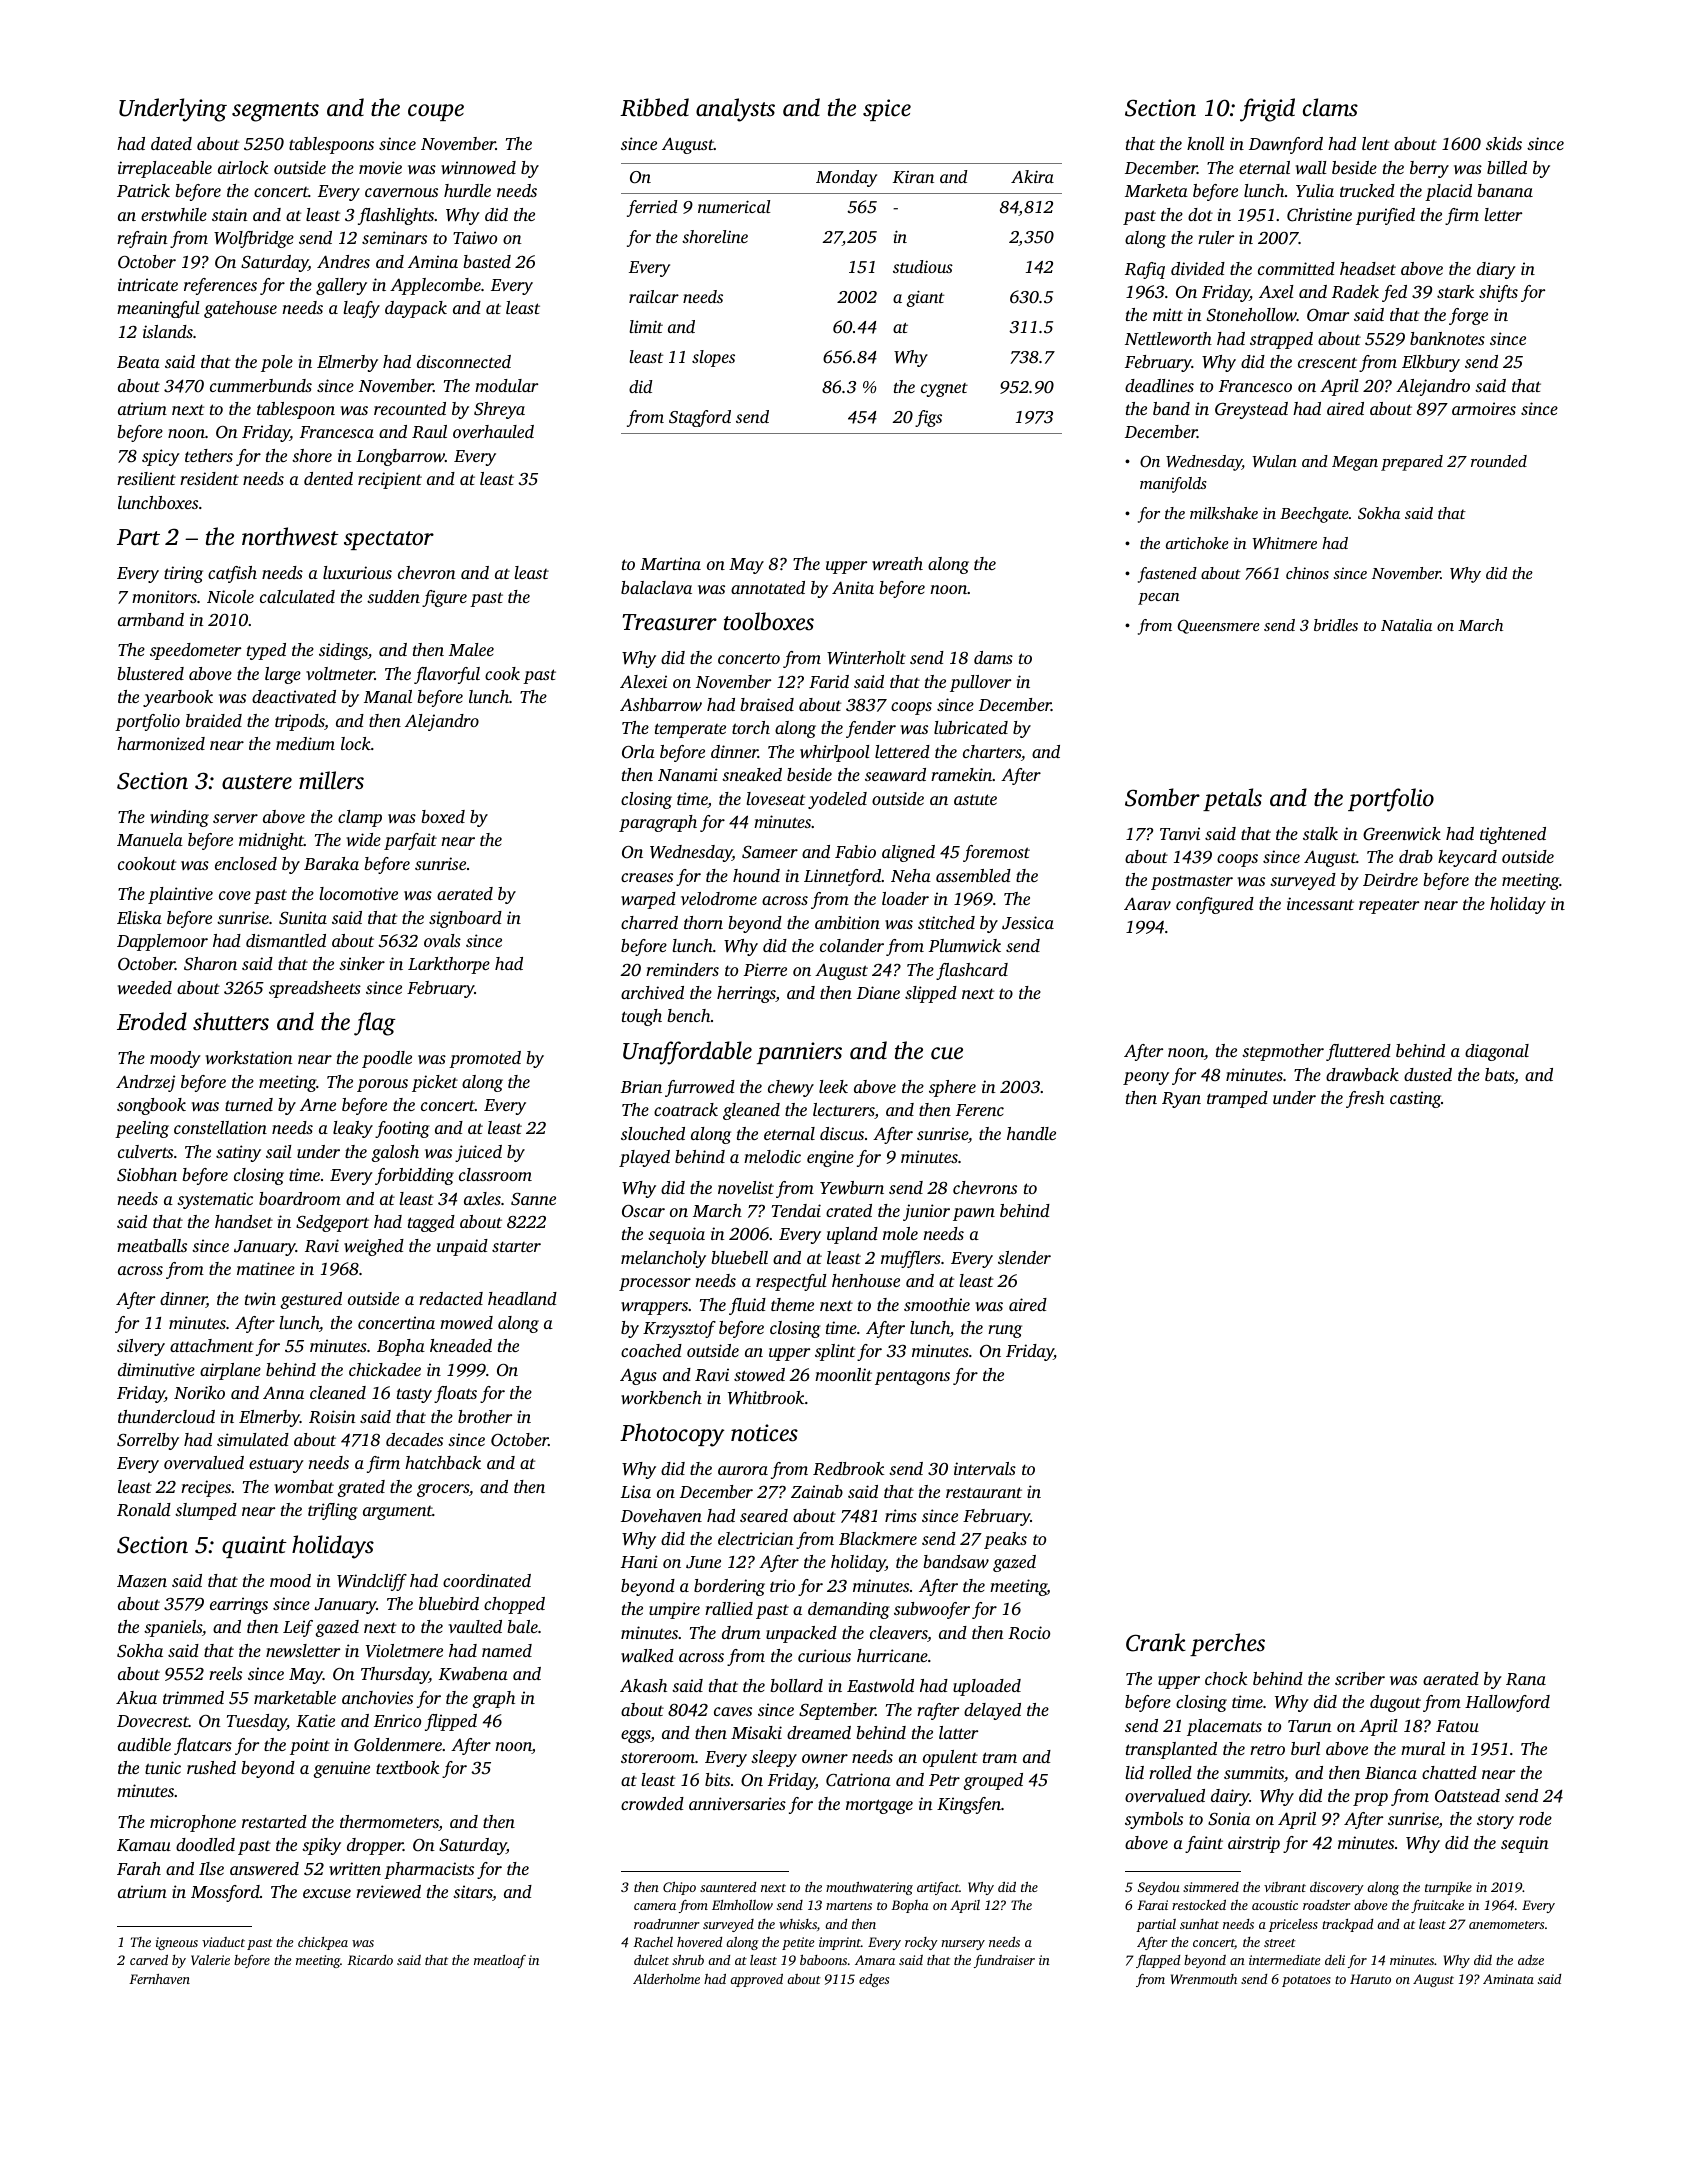 Image resolution: width=1683 pixels, height=2178 pixels. Describe the element at coordinates (880, 1685) in the screenshot. I see `Eastwold` at that location.
